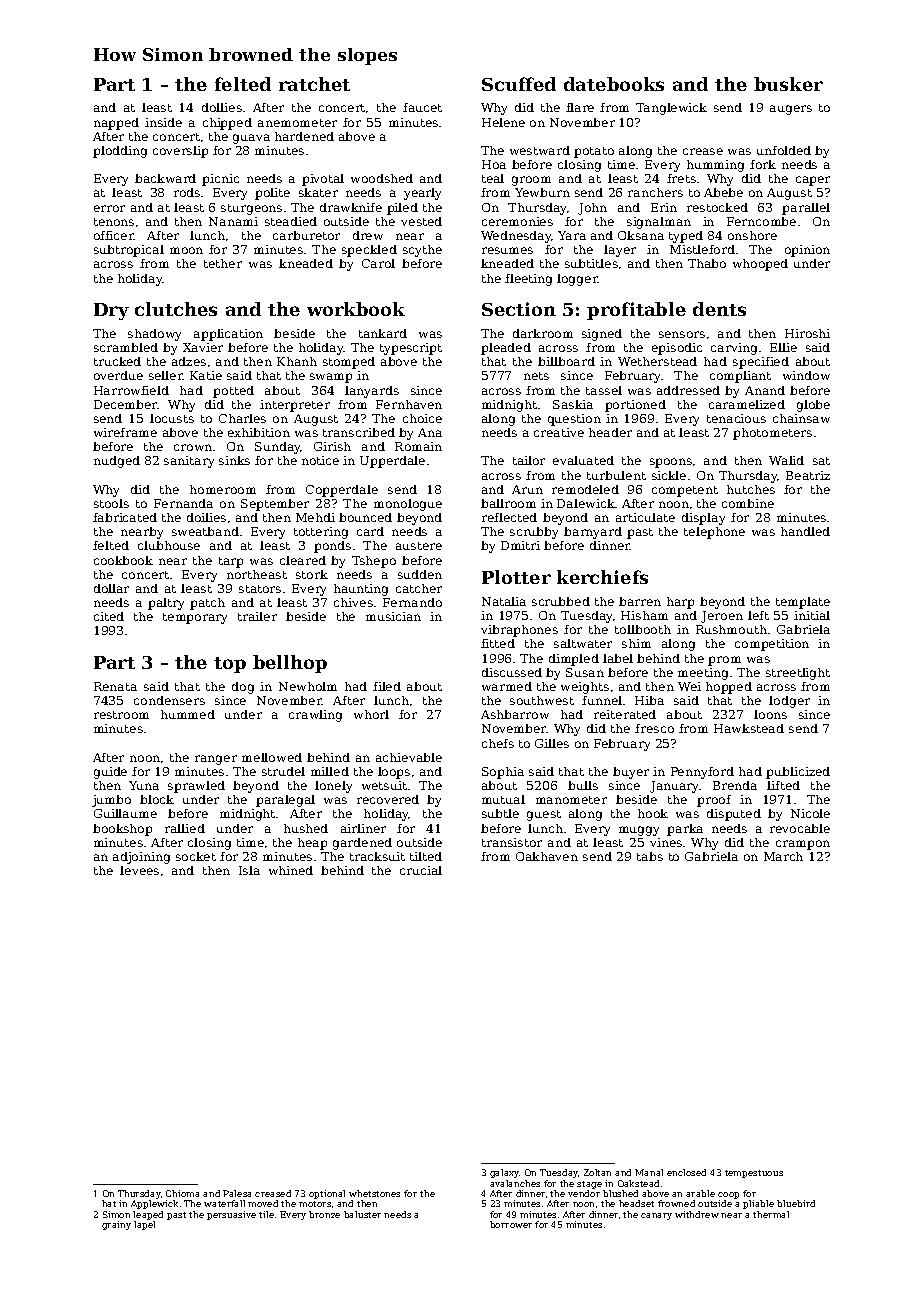 This document has width=924, height=1308. Describe the element at coordinates (249, 870) in the document. I see `Isla` at that location.
